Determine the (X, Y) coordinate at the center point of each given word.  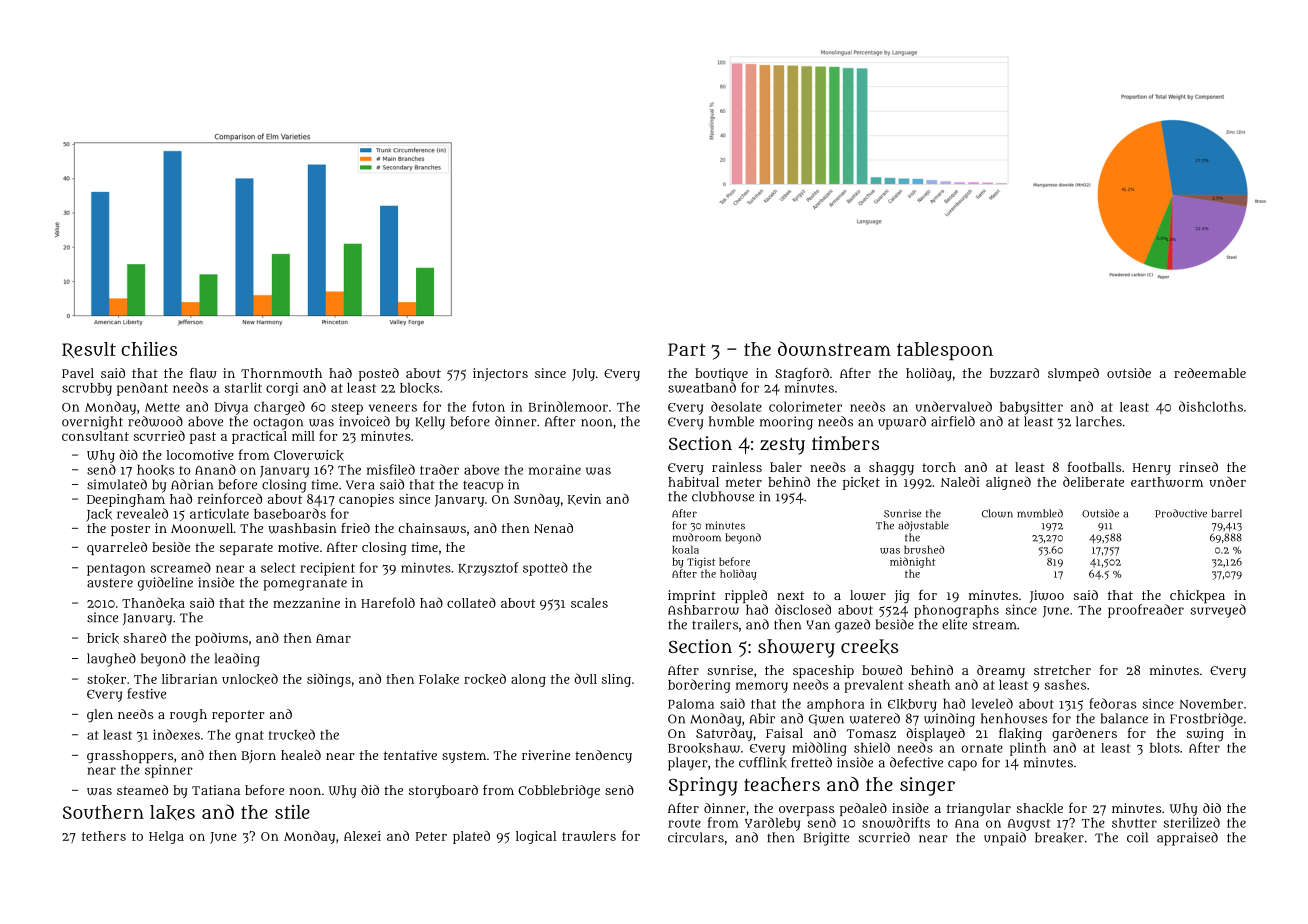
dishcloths (1211, 406)
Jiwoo (1047, 596)
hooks (155, 470)
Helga (166, 837)
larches (1099, 421)
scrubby (87, 389)
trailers (715, 624)
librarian (190, 679)
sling (616, 680)
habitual (693, 482)
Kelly (430, 423)
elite (954, 624)
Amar (333, 638)
